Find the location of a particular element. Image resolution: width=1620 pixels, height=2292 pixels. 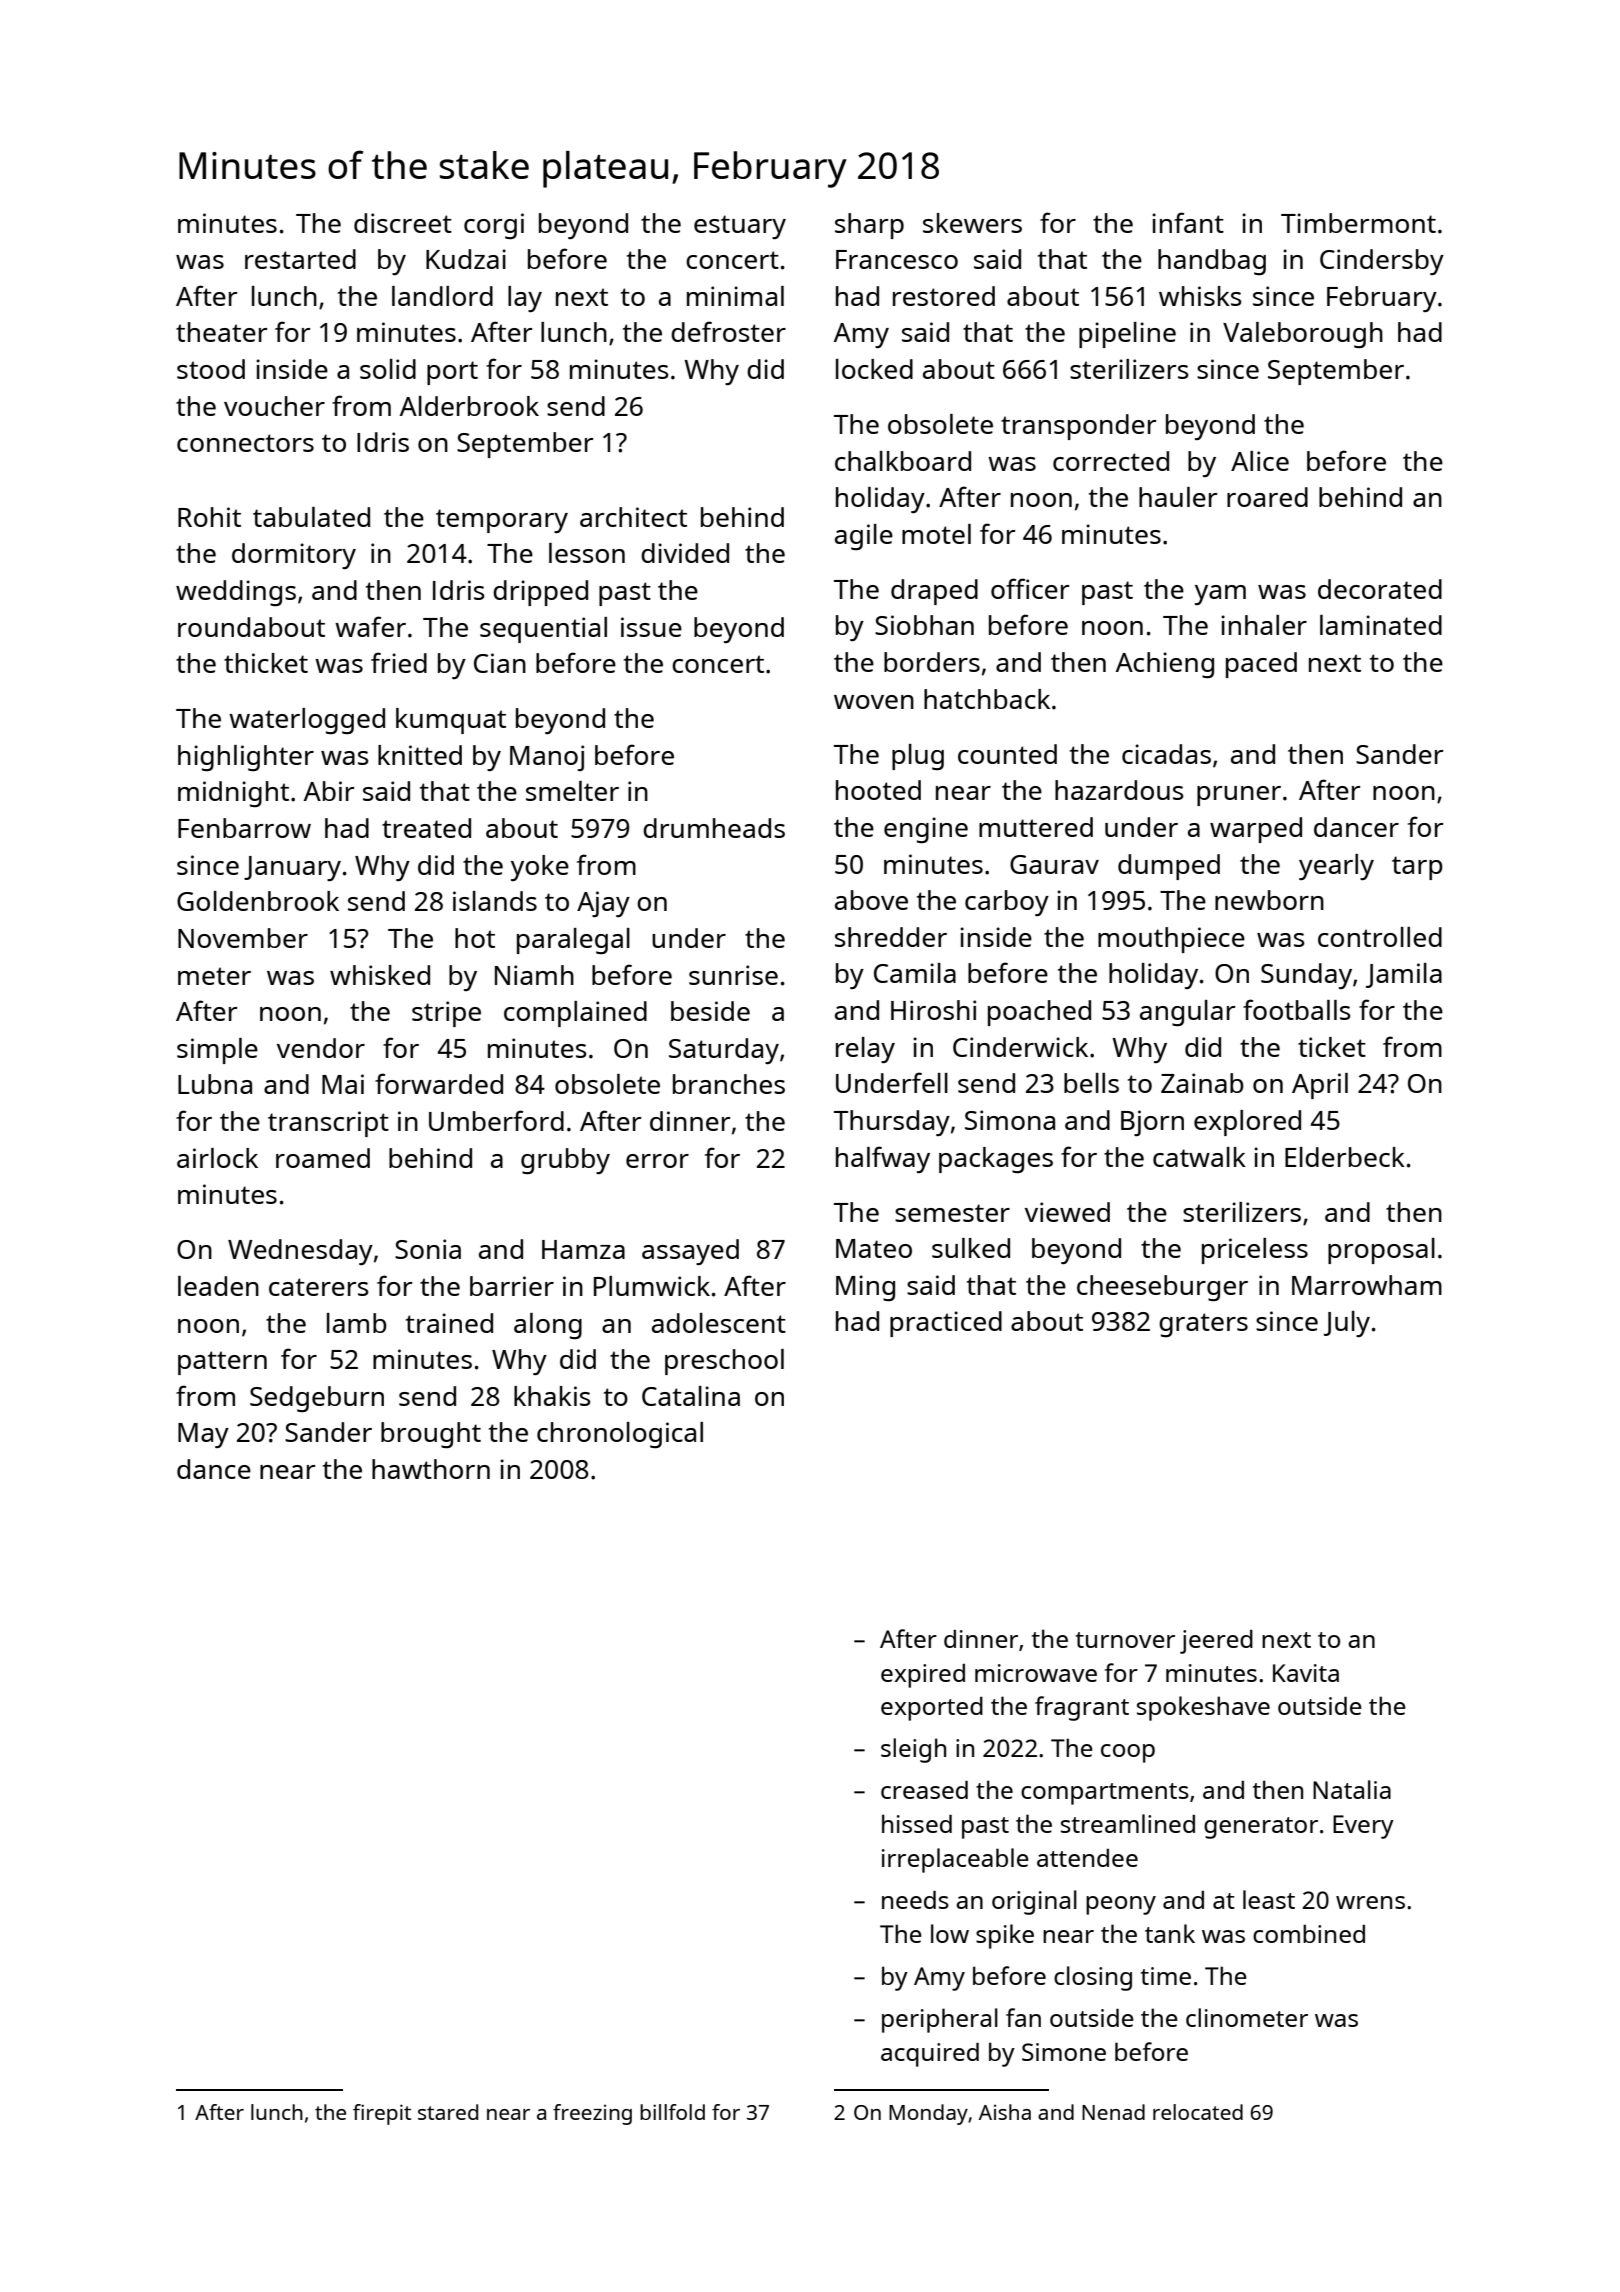

firepit is located at coordinates (382, 2114).
